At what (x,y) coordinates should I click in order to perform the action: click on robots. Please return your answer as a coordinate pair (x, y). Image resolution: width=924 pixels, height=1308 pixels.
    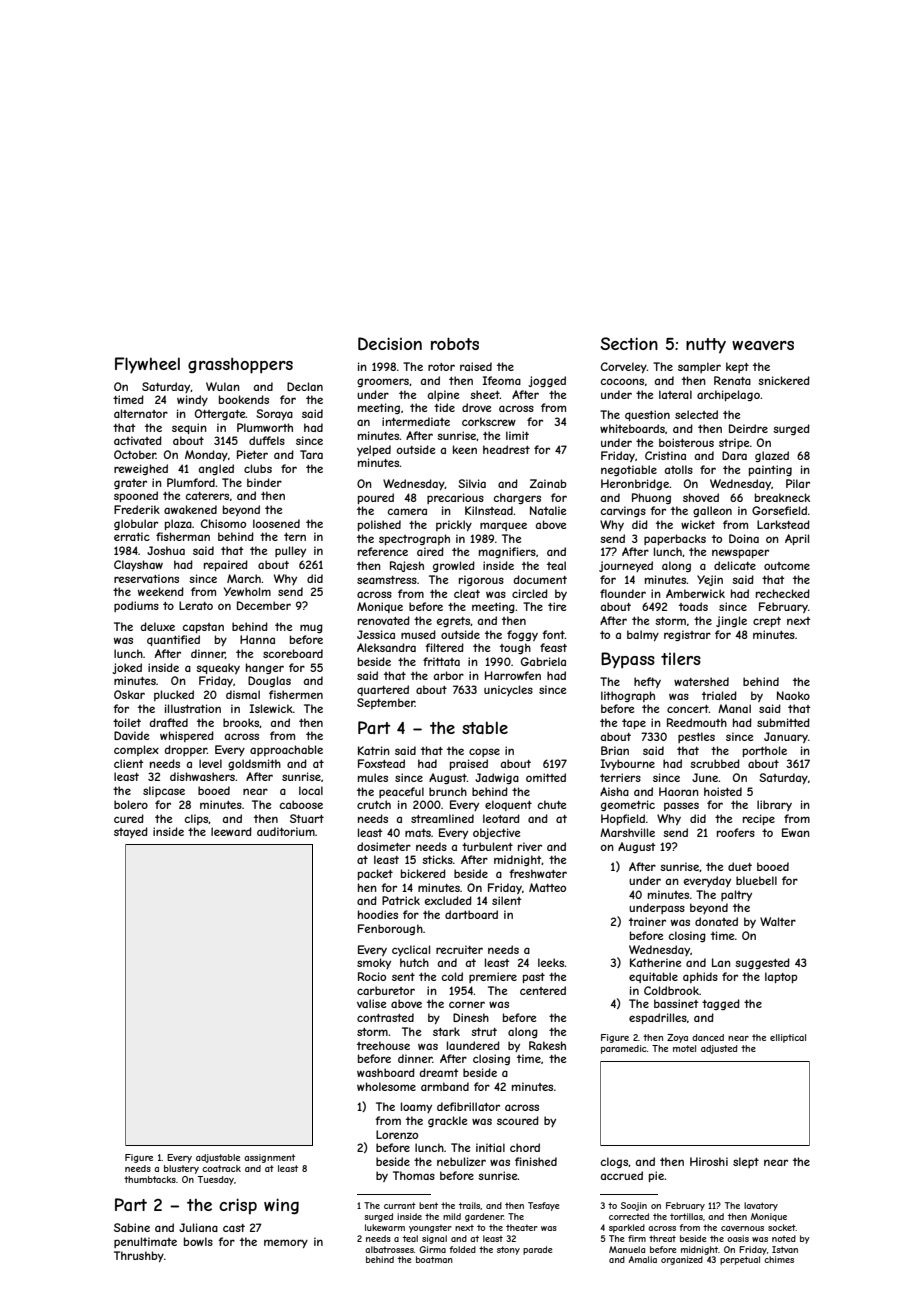
    Looking at the image, I should click on (455, 343).
